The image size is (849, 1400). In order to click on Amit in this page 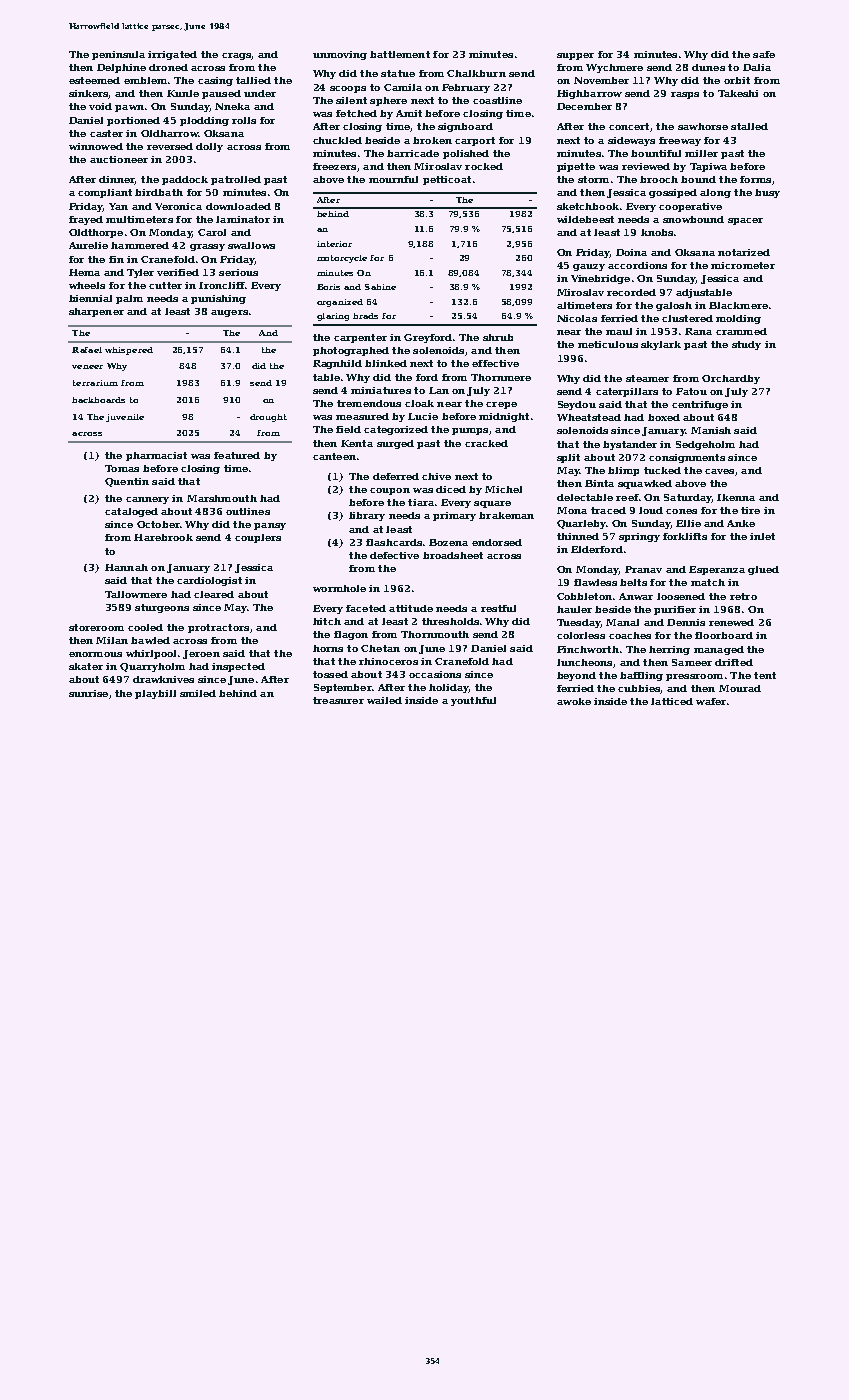, I will do `click(409, 113)`.
